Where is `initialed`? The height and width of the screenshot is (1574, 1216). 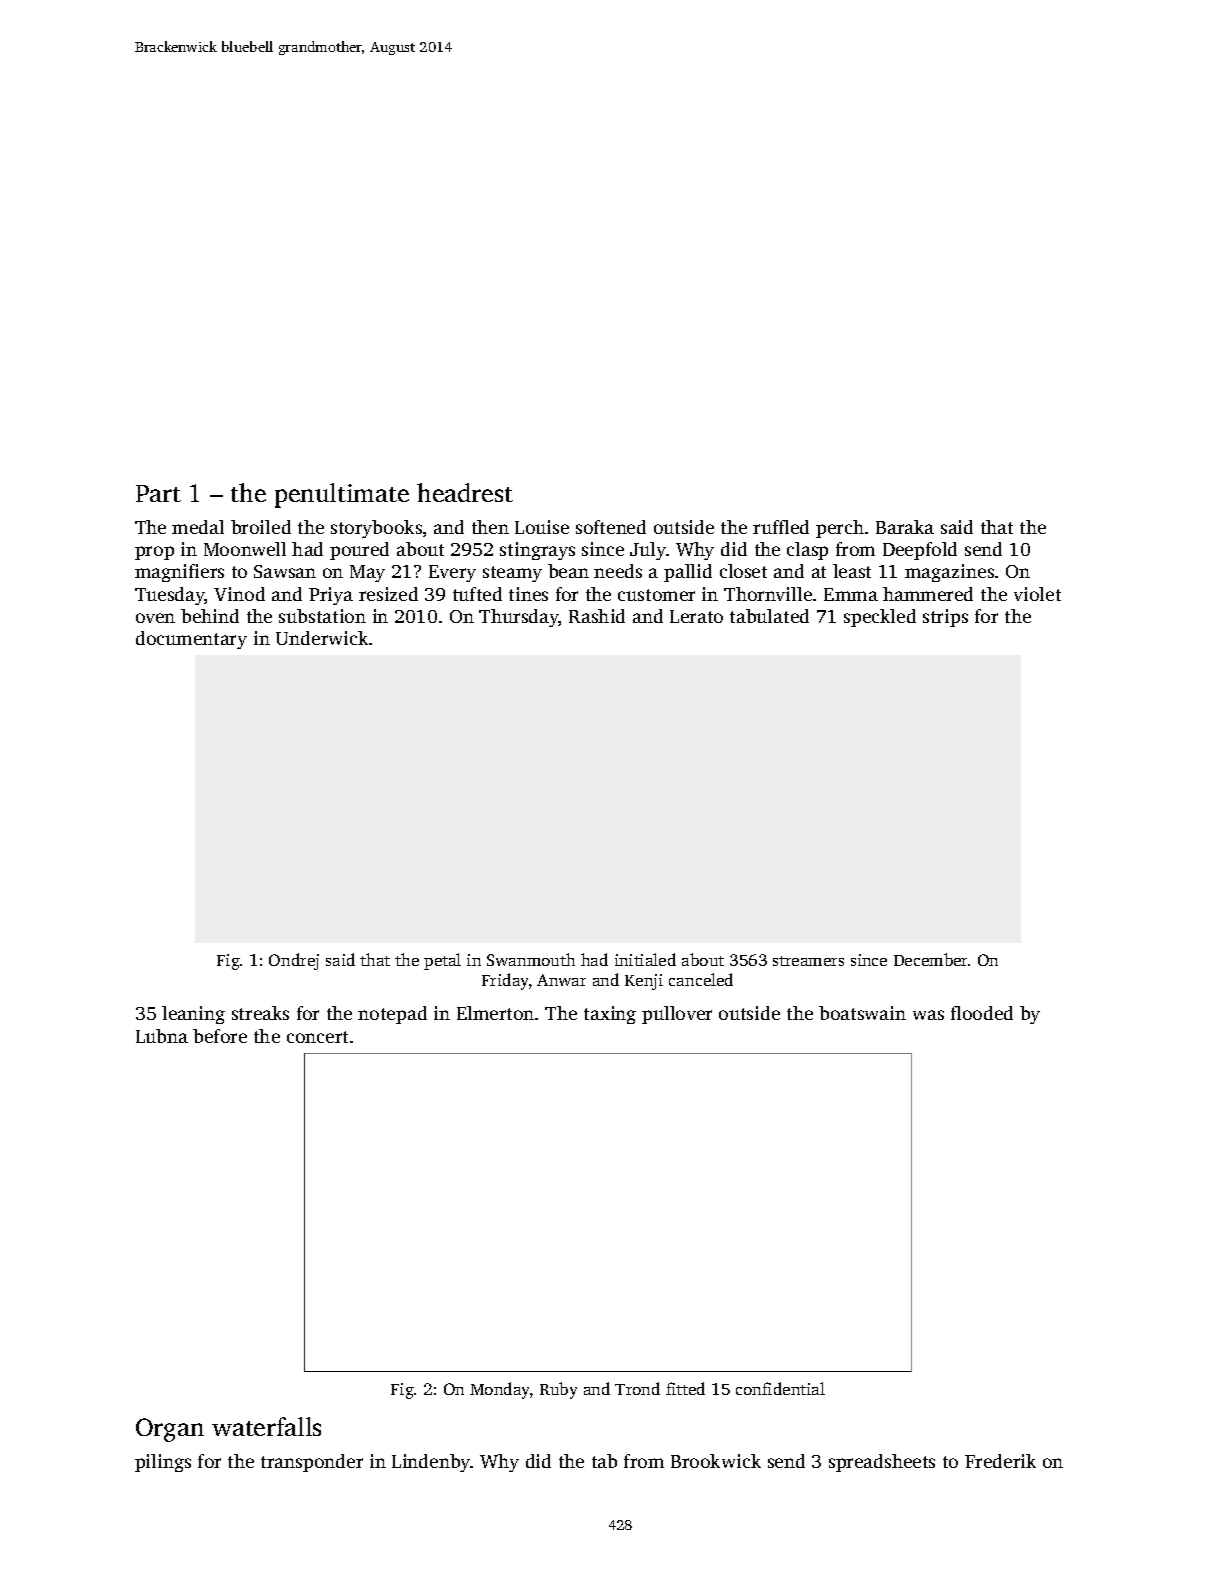
initialed is located at coordinates (645, 959).
